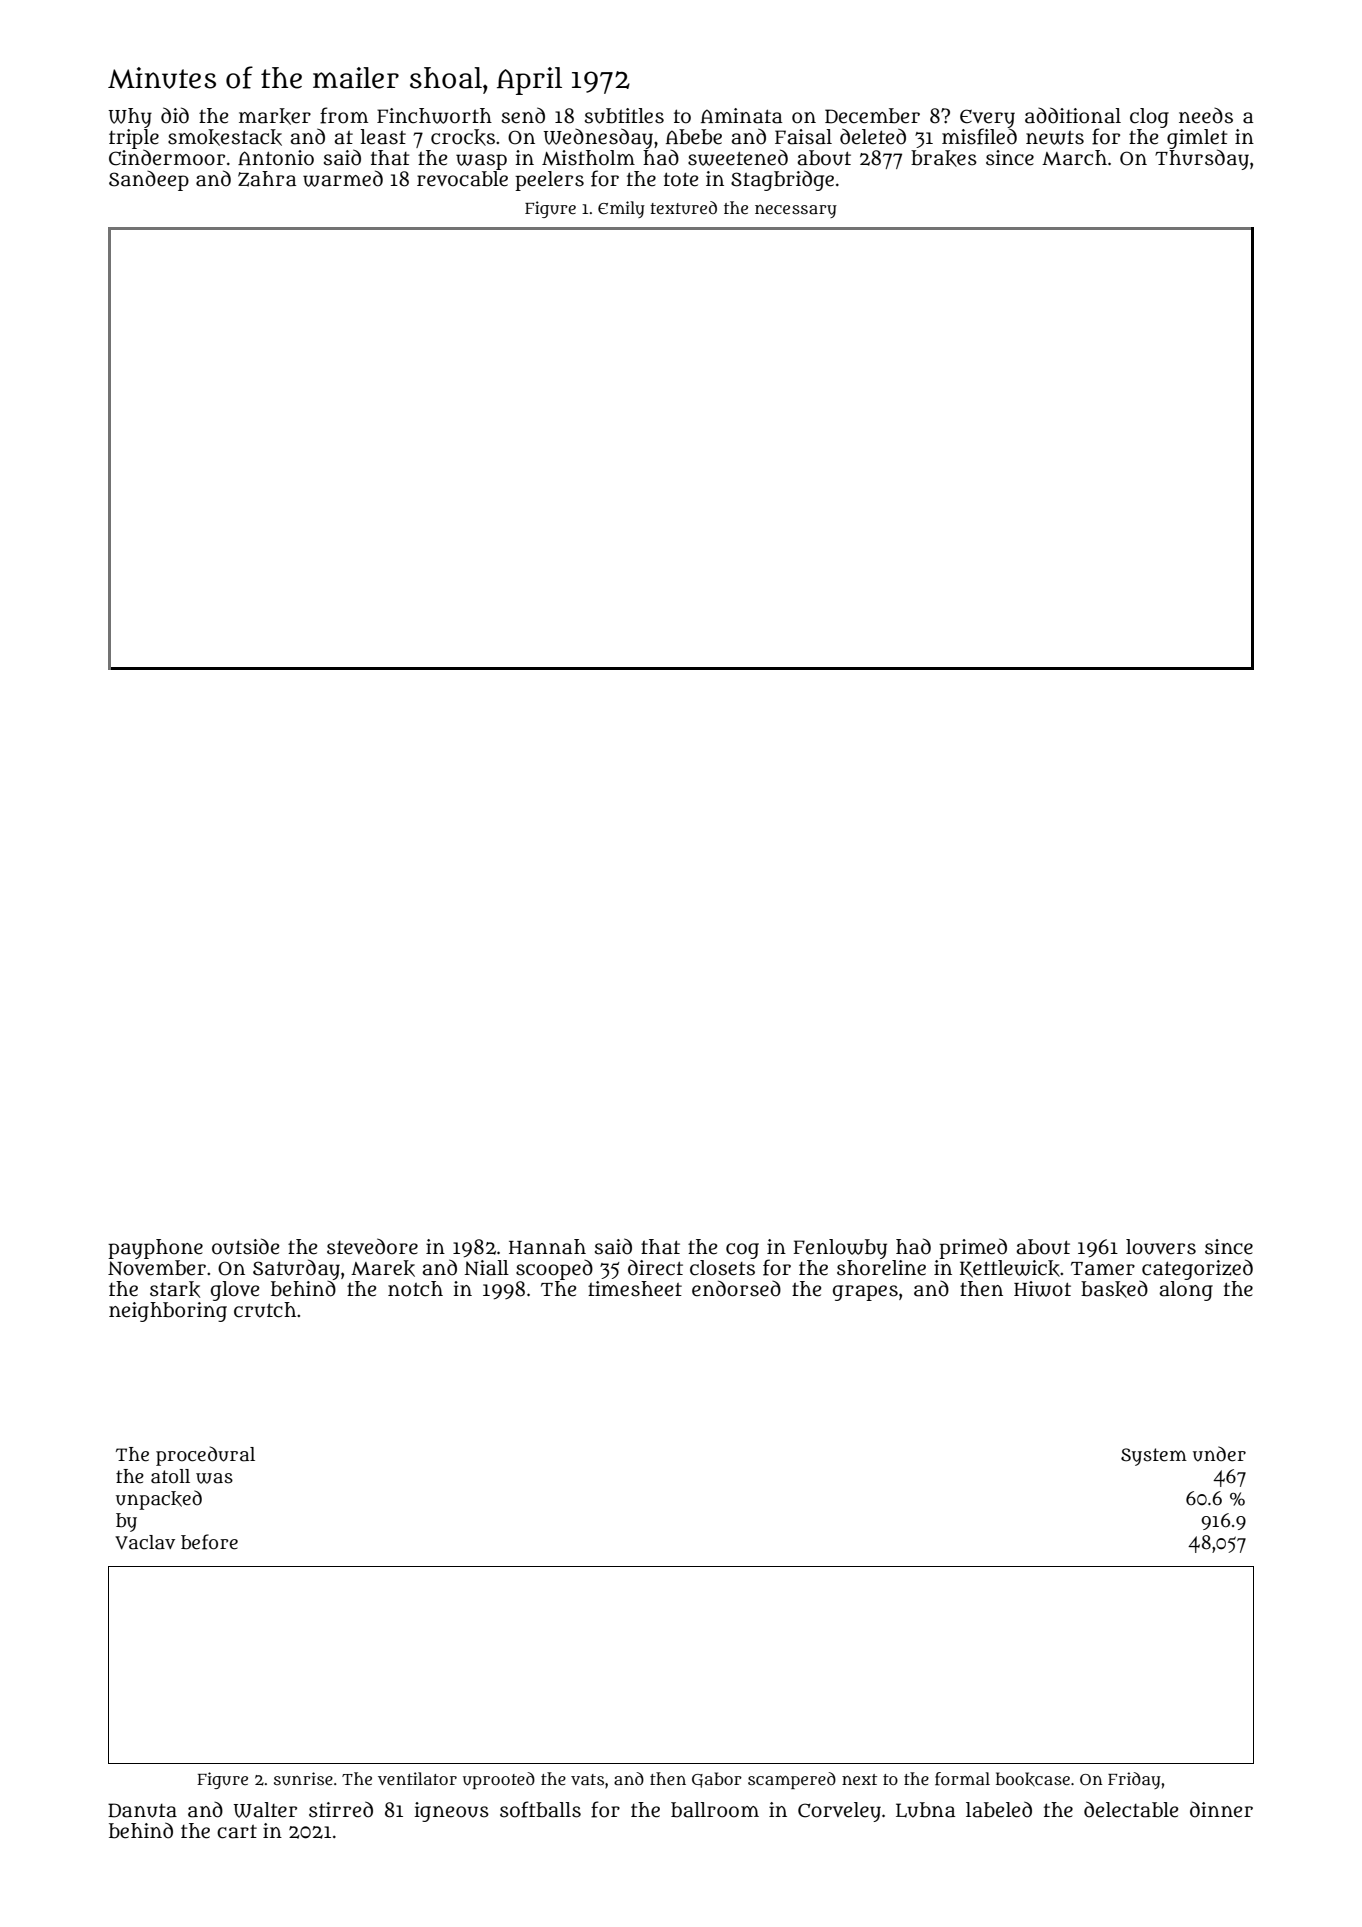  What do you see at coordinates (796, 211) in the screenshot?
I see `necessary` at bounding box center [796, 211].
